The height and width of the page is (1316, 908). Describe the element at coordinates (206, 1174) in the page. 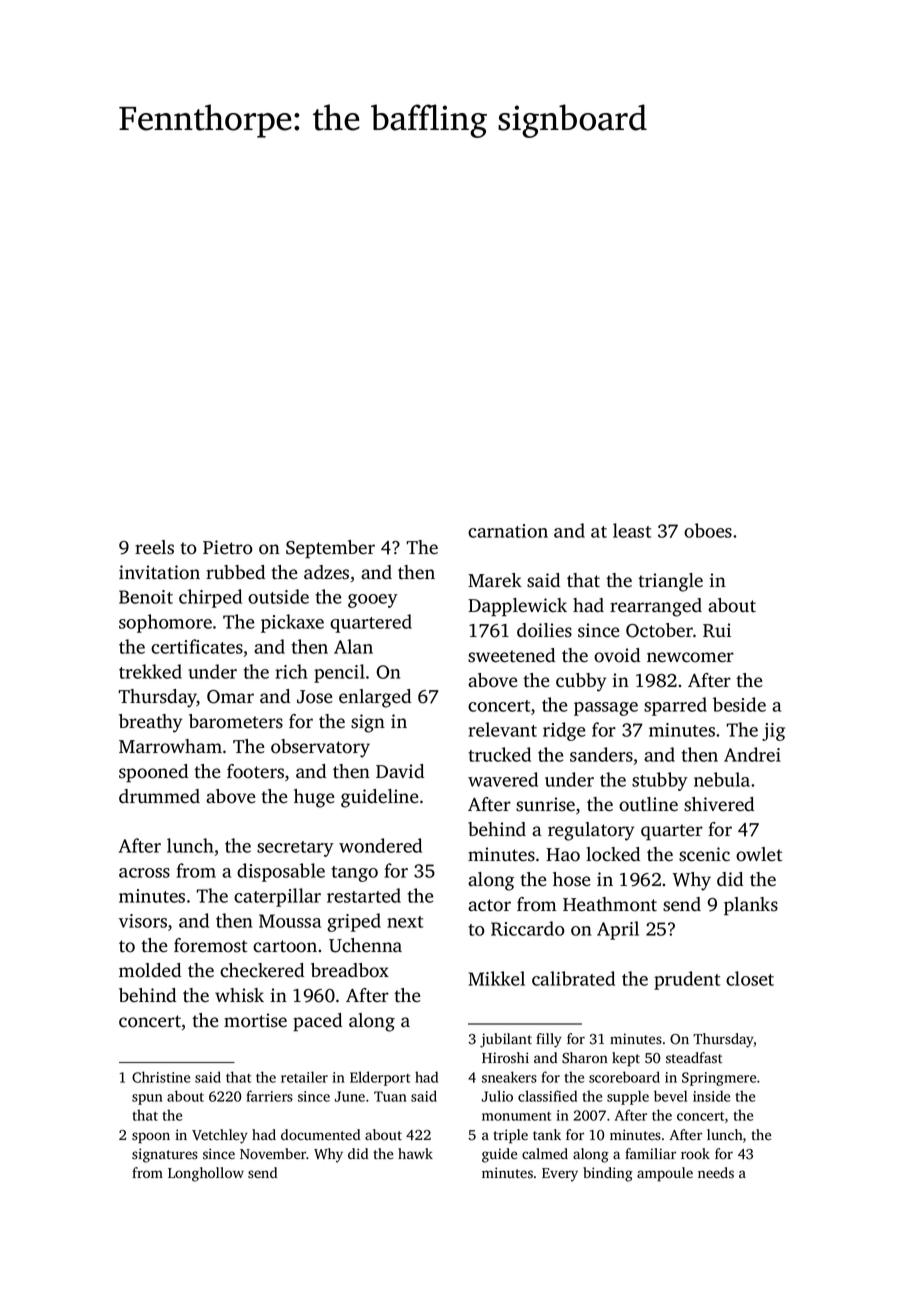

I see `Longhollow` at that location.
